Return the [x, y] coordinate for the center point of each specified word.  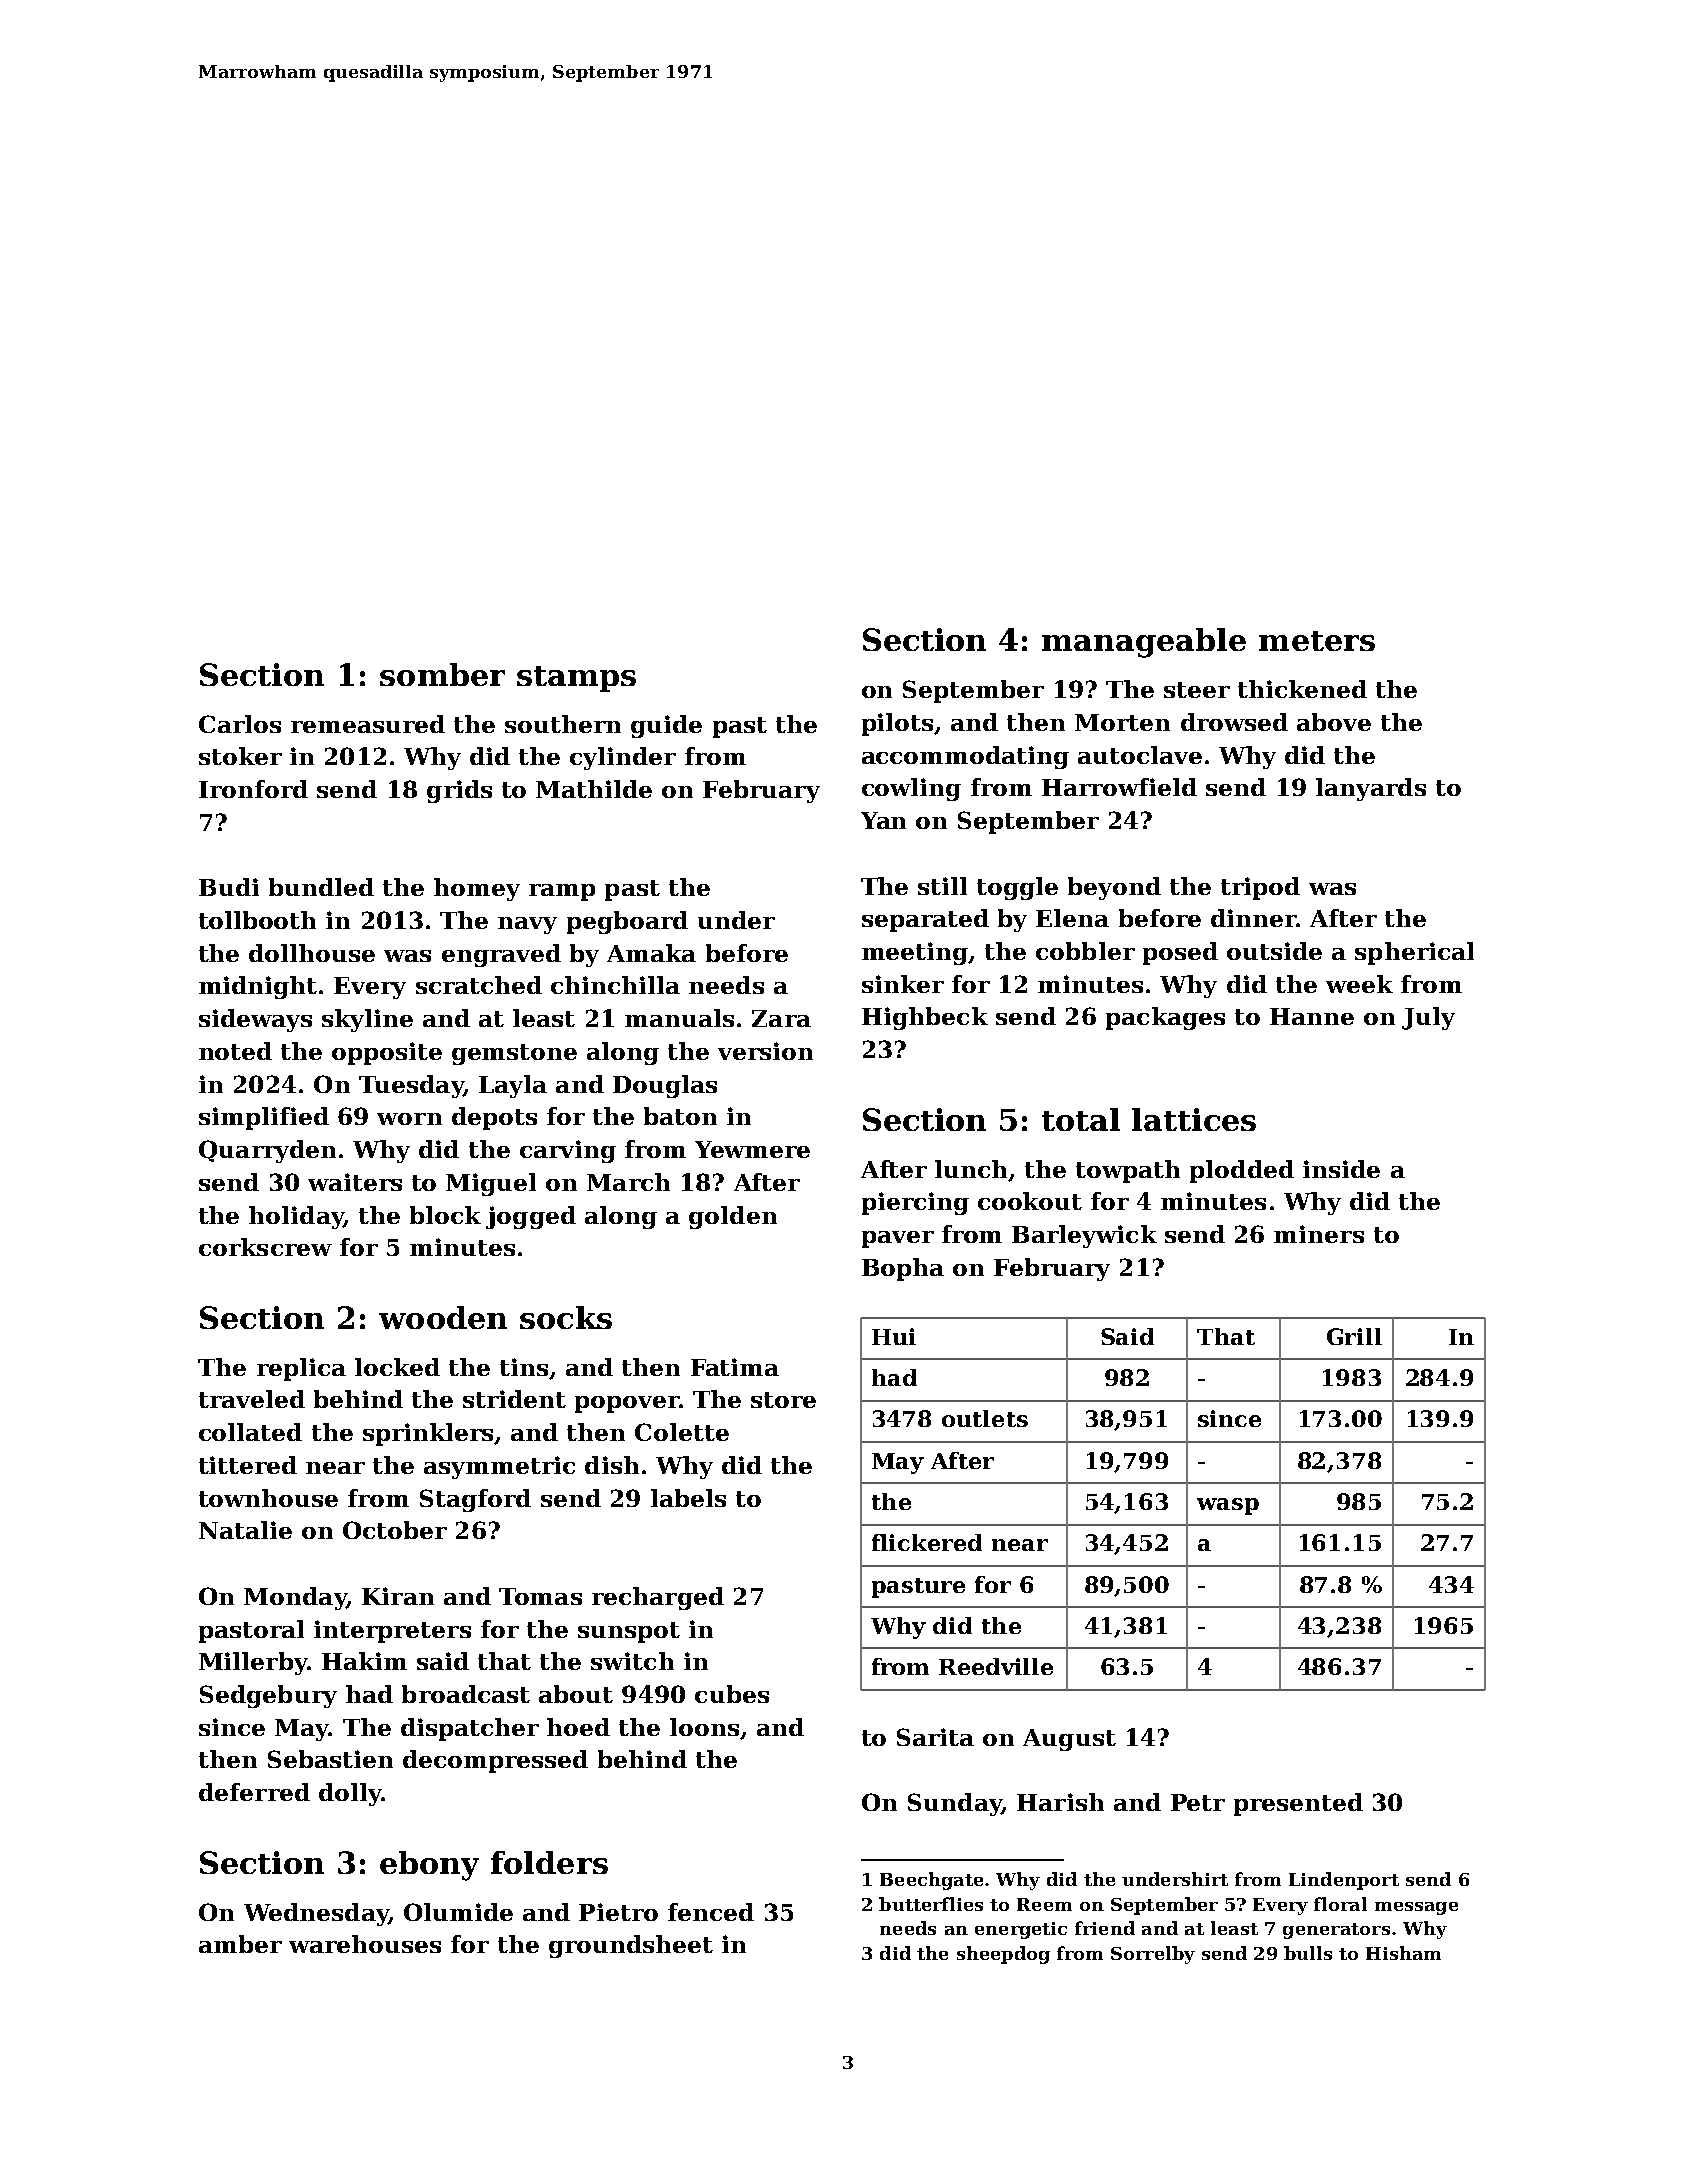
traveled [252, 1399]
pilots [897, 724]
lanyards [1371, 789]
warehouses [365, 1944]
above [1334, 722]
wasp [1228, 1506]
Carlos [240, 724]
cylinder [623, 758]
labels [688, 1498]
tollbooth [257, 920]
